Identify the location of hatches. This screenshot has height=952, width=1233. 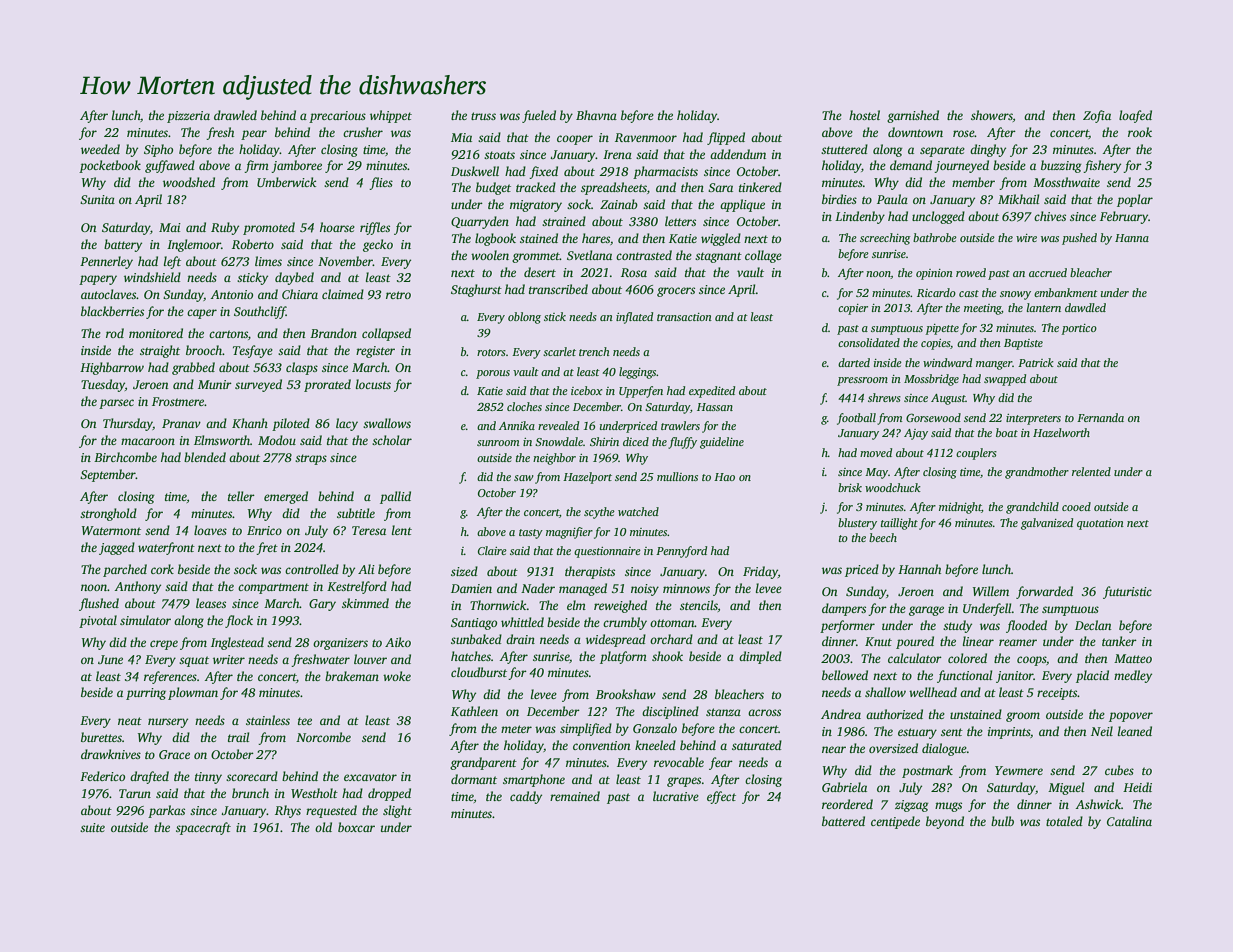
(471, 656).
